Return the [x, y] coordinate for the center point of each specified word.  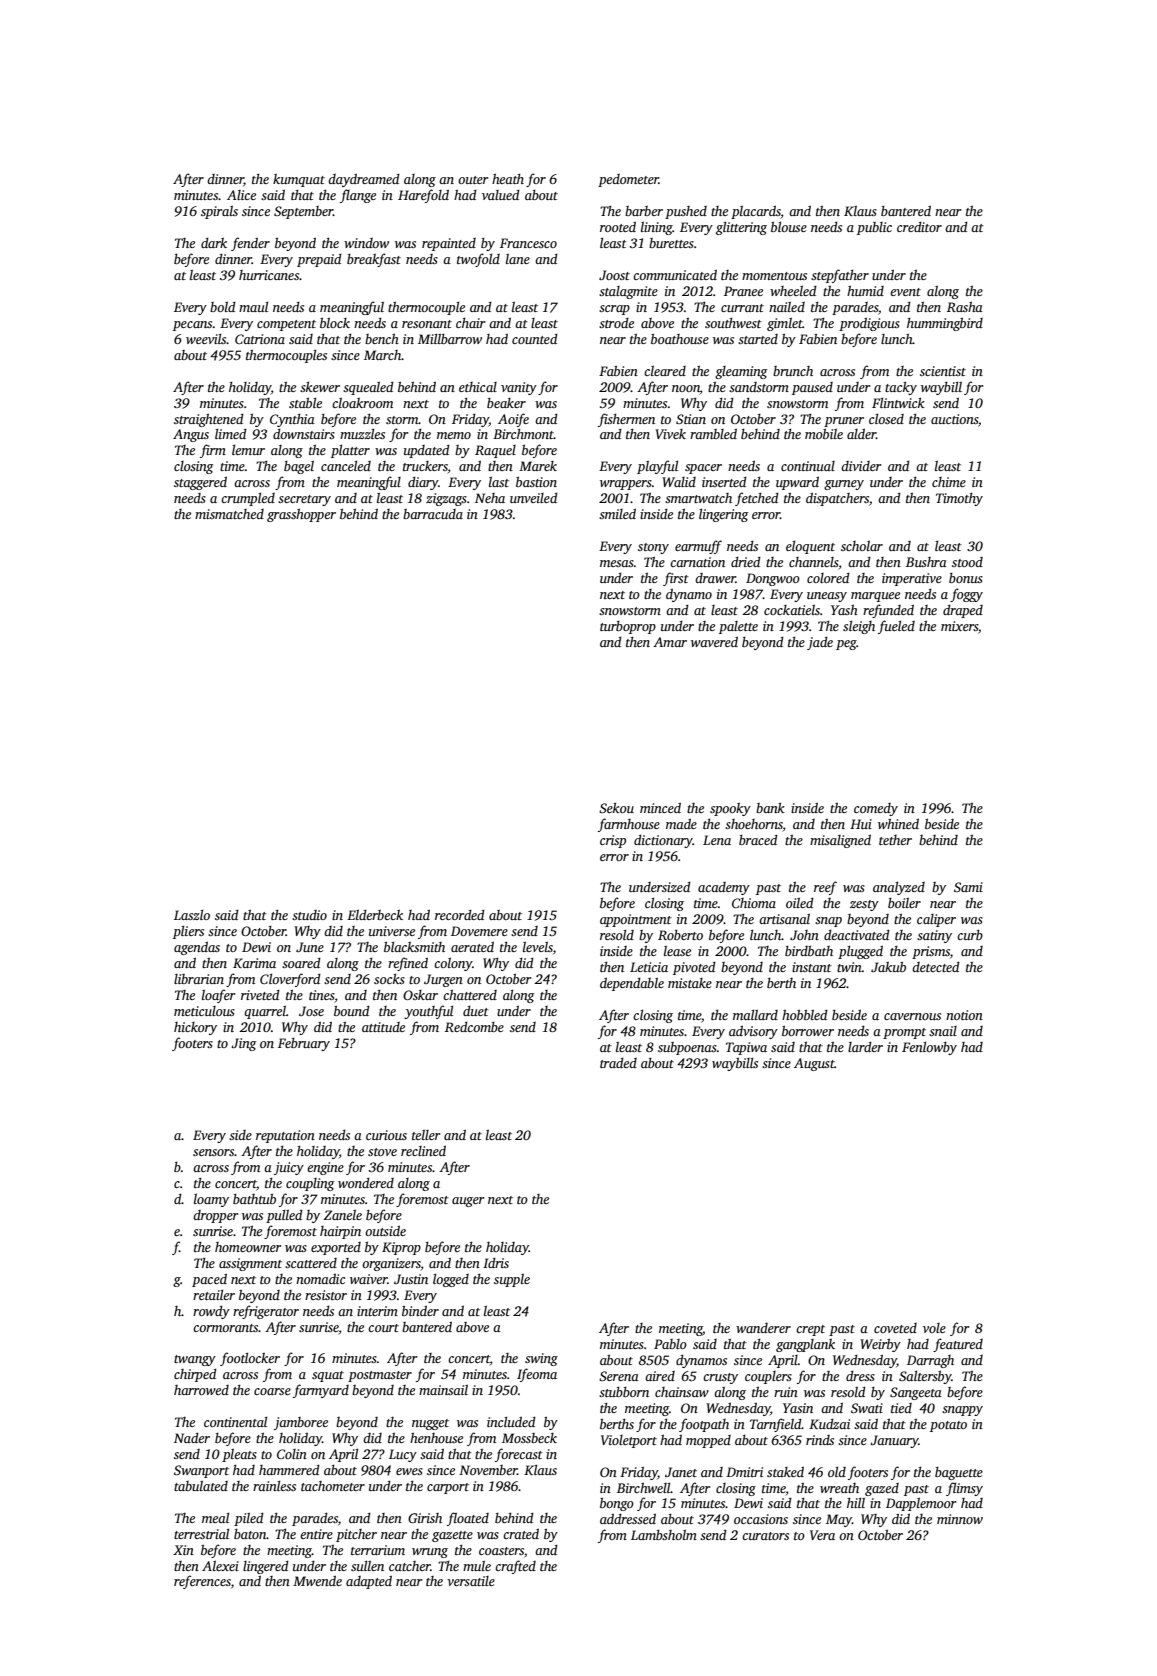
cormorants [225, 1328]
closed [886, 419]
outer [473, 180]
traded [618, 1063]
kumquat [299, 180]
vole [934, 1328]
